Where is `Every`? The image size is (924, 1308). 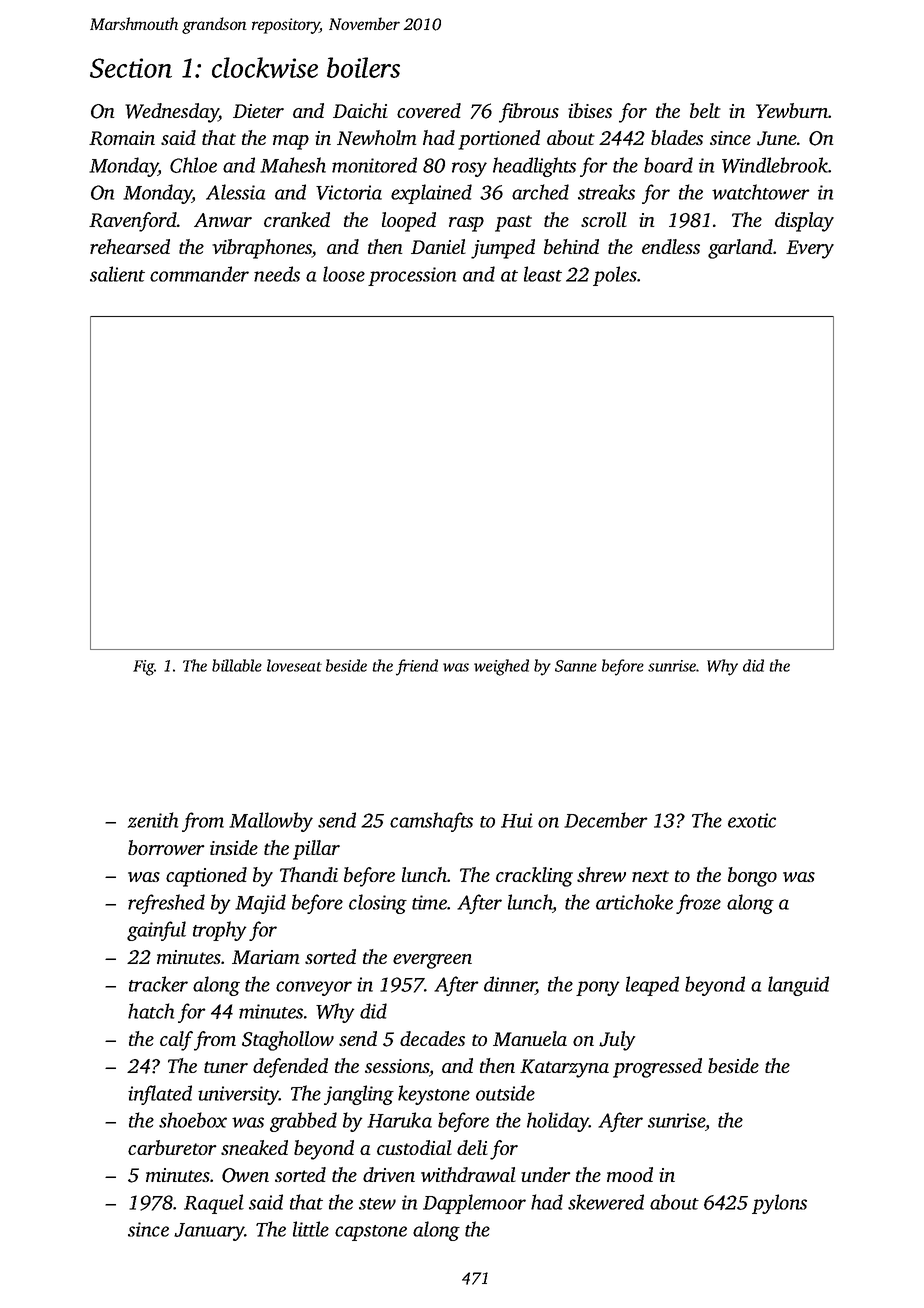
Every is located at coordinates (810, 249).
